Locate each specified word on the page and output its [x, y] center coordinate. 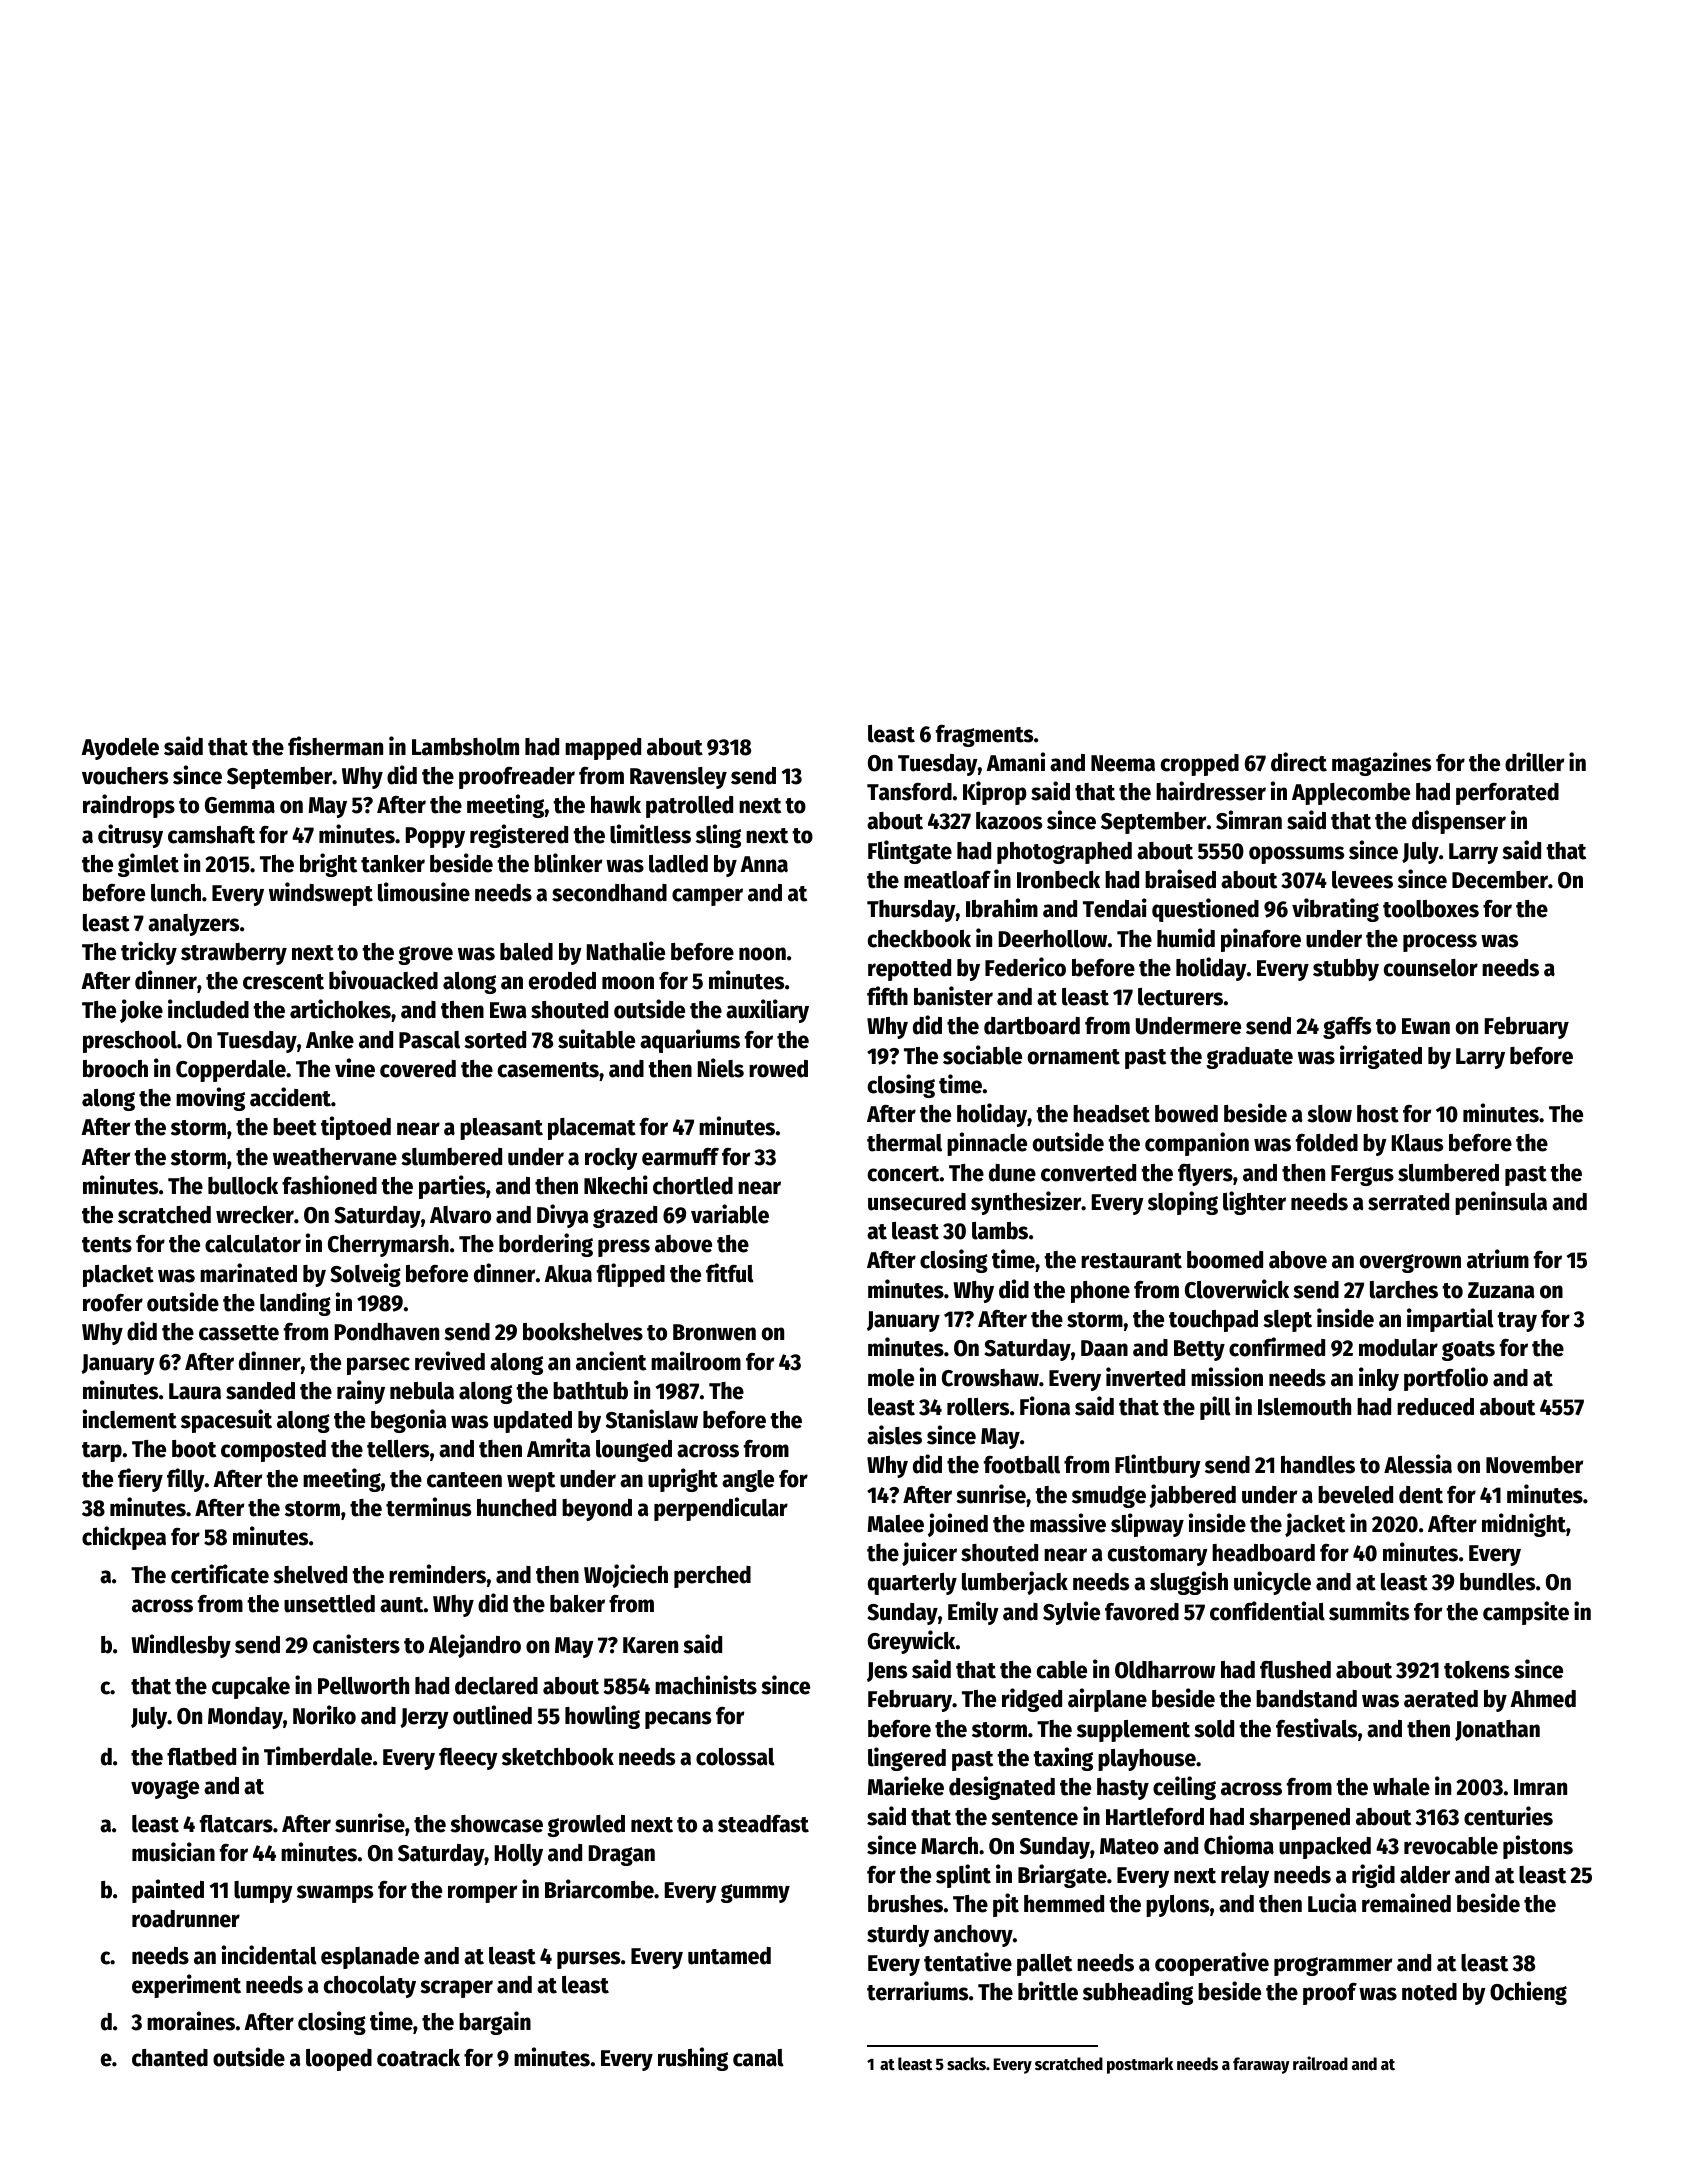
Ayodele [120, 749]
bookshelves [583, 1332]
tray [1517, 1322]
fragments [984, 736]
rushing [693, 2059]
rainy [361, 1392]
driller [1534, 762]
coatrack [418, 2058]
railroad [1320, 2063]
